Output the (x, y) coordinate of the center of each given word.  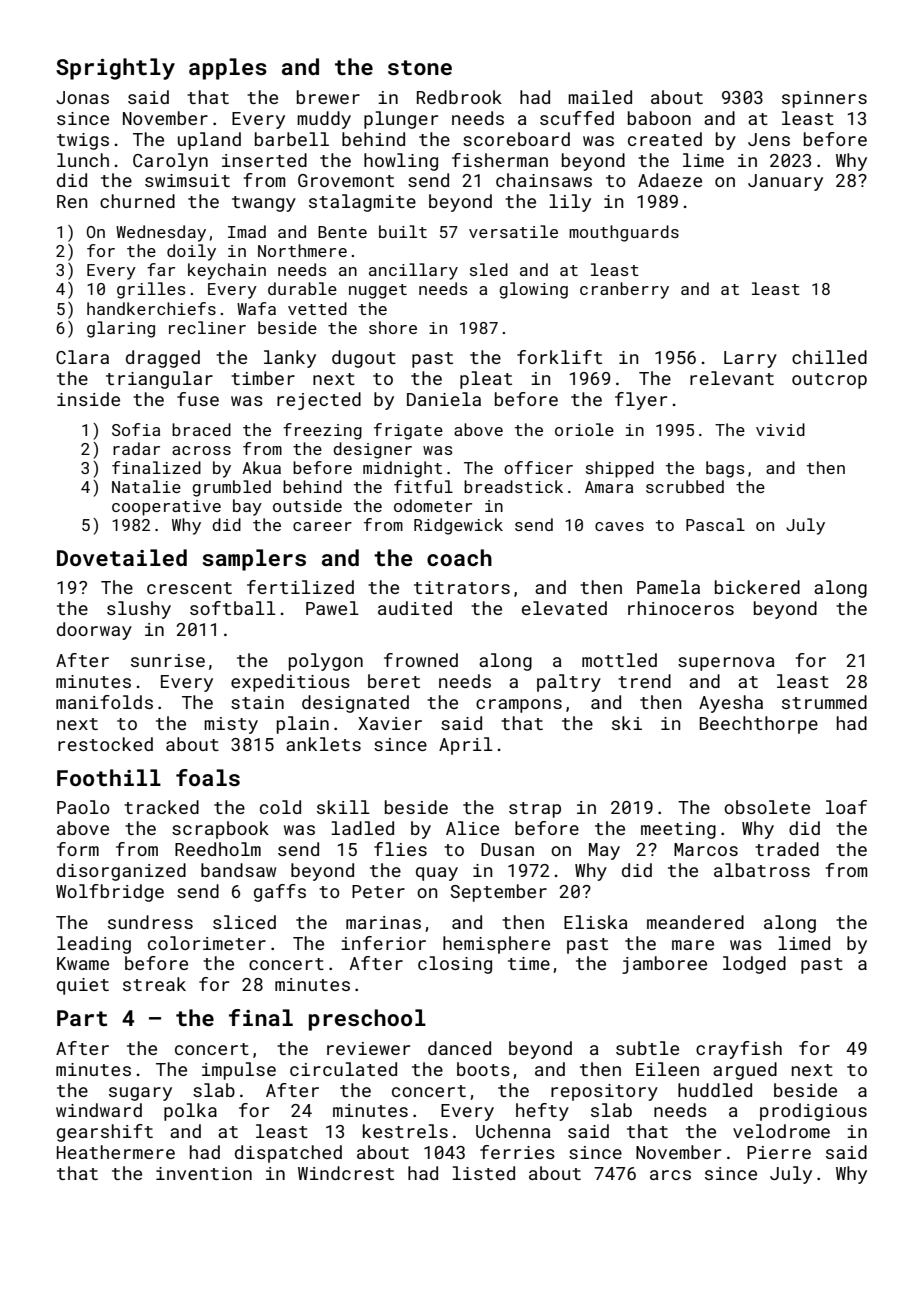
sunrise (168, 660)
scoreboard (516, 139)
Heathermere (116, 1152)
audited (415, 608)
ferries (517, 1152)
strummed (824, 702)
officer (538, 467)
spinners (824, 99)
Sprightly (115, 69)
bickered (757, 587)
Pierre (779, 1152)
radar (136, 448)
